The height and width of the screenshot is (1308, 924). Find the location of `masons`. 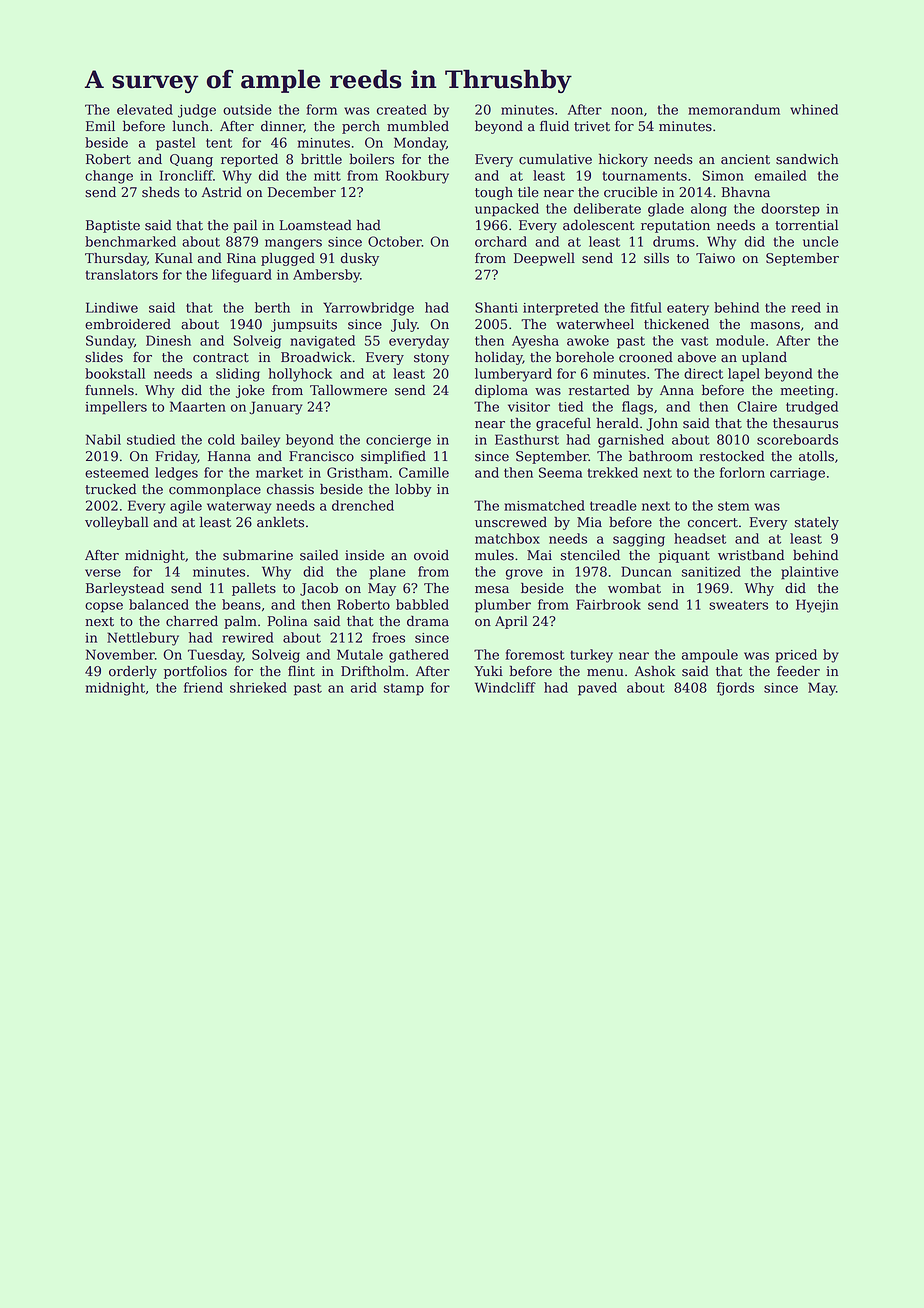

masons is located at coordinates (775, 326).
